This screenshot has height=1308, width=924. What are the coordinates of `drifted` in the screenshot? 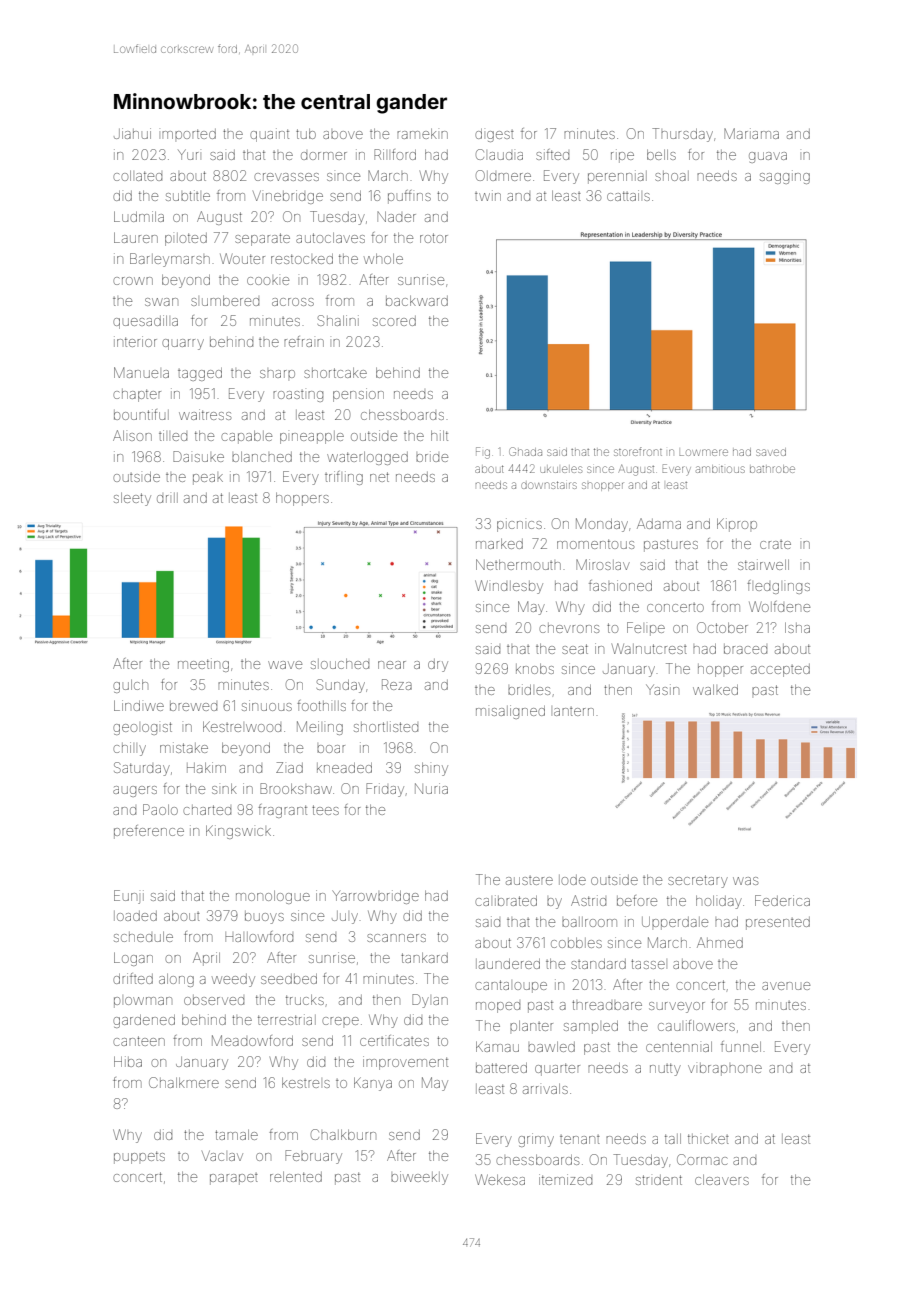 It's located at (133, 978).
